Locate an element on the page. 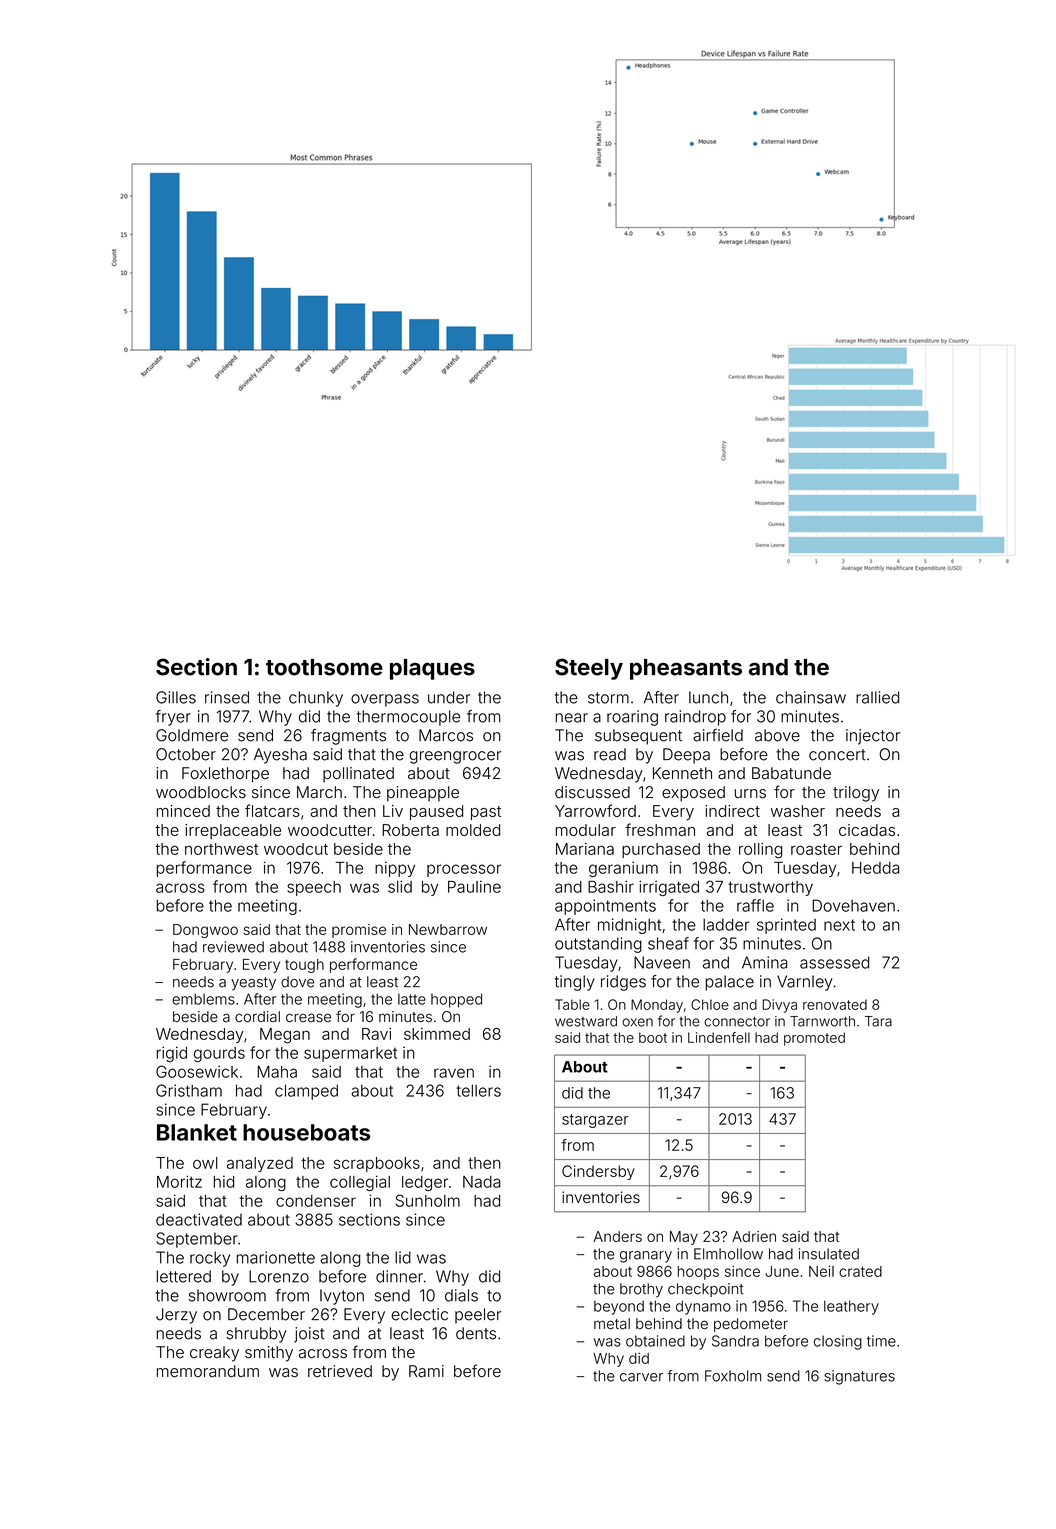 This document has height=1529, width=1056. dents is located at coordinates (476, 1333).
